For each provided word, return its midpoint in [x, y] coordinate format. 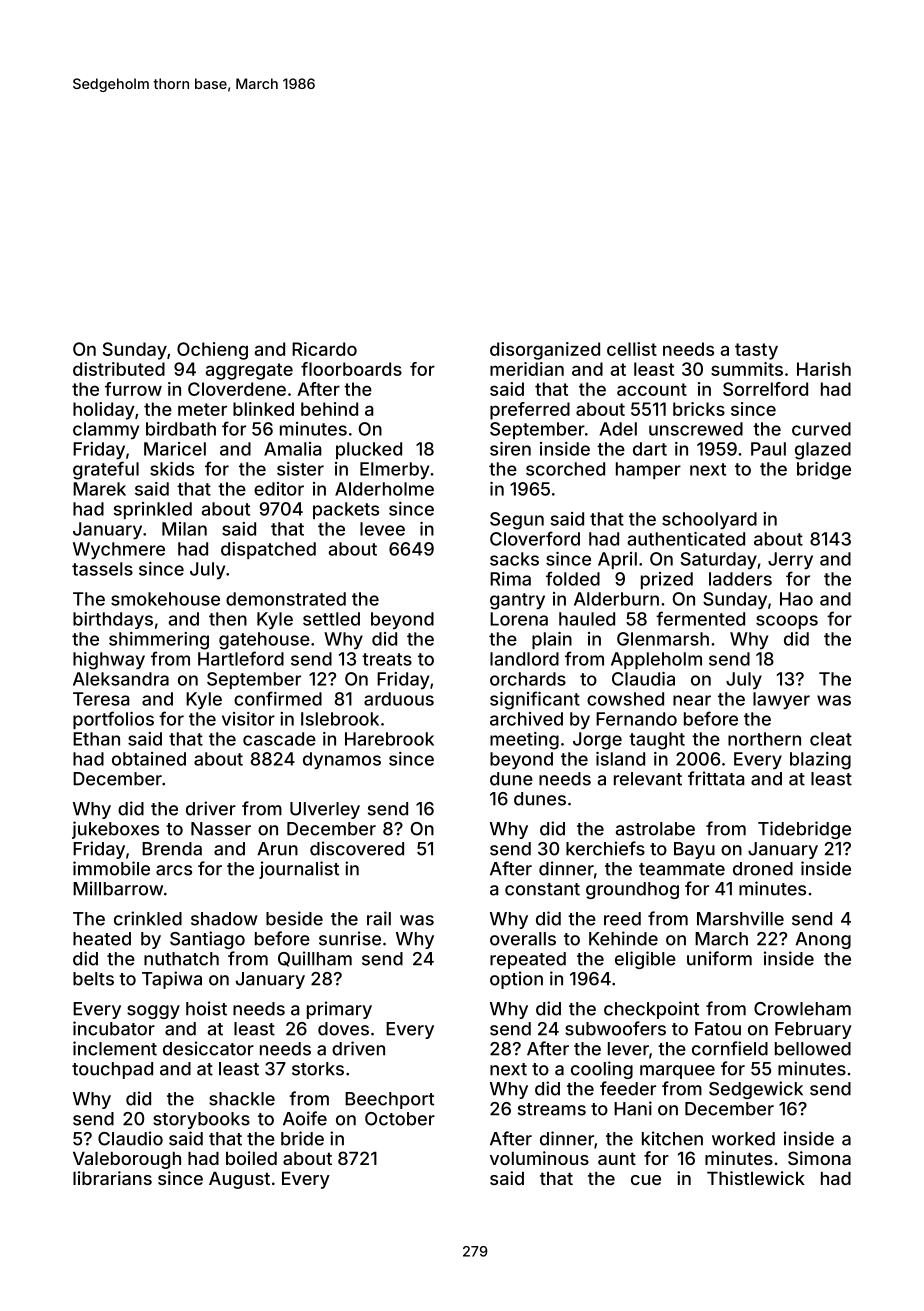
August [239, 1180]
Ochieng [212, 351]
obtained [149, 759]
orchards [528, 679]
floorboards [351, 369]
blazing [820, 761]
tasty [756, 351]
